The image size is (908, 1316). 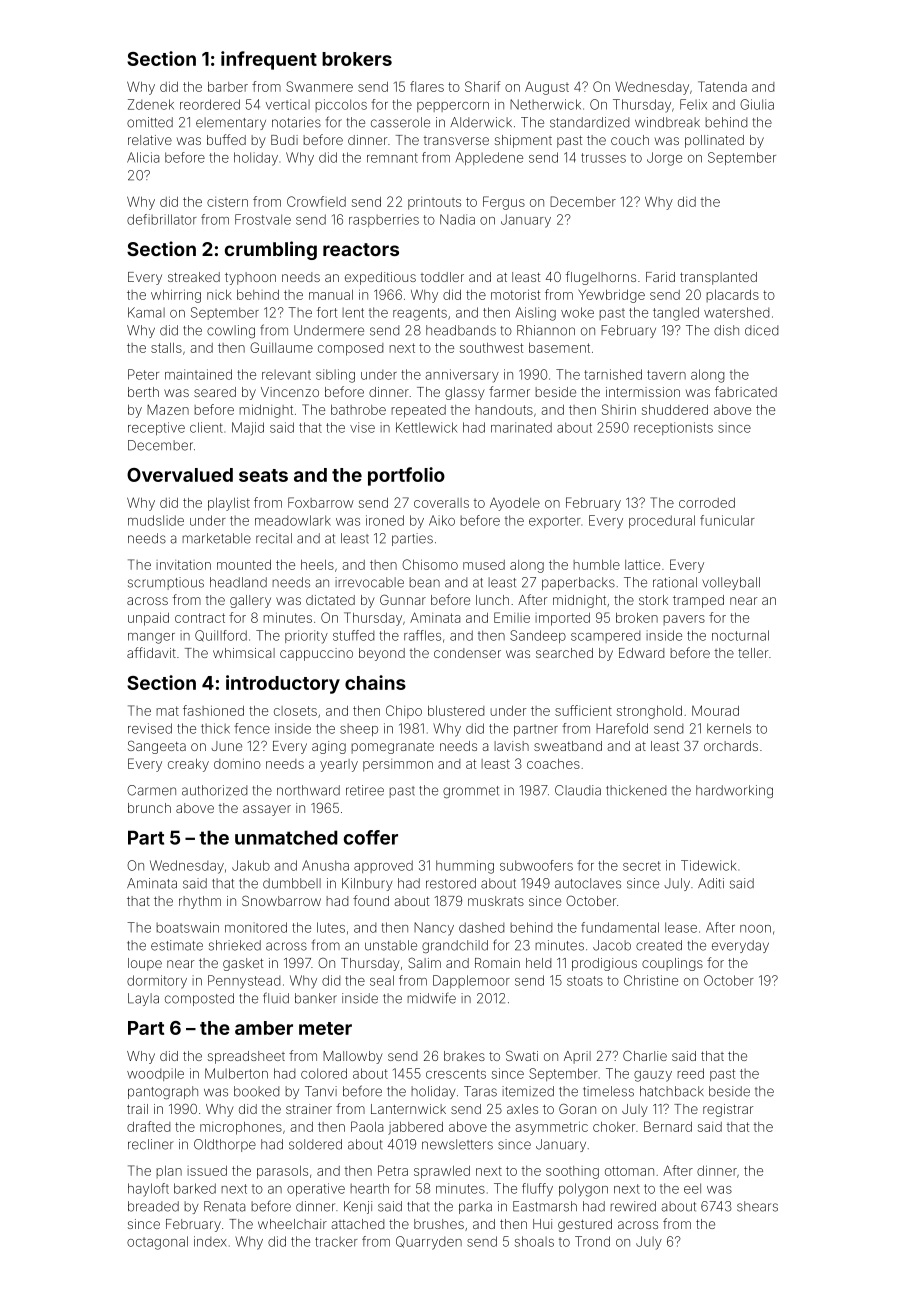 I want to click on Zdenek, so click(x=151, y=104).
